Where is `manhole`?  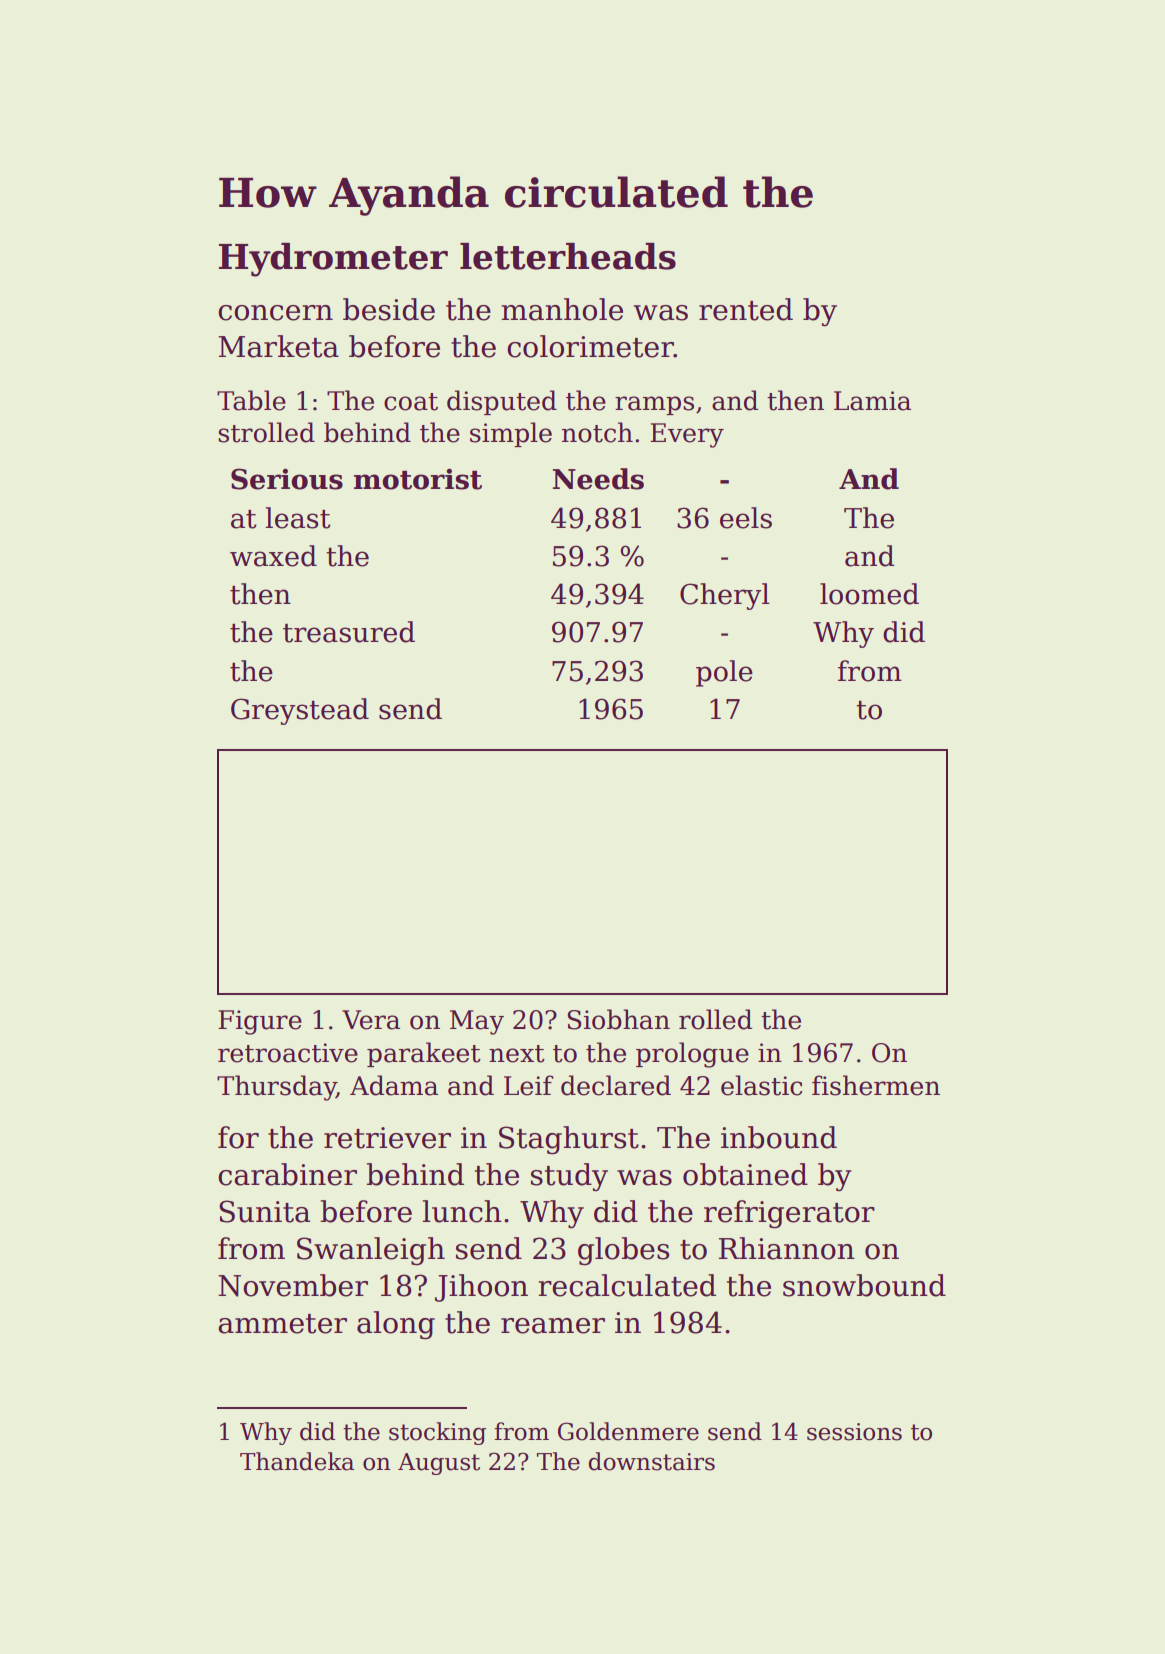
manhole is located at coordinates (562, 309).
